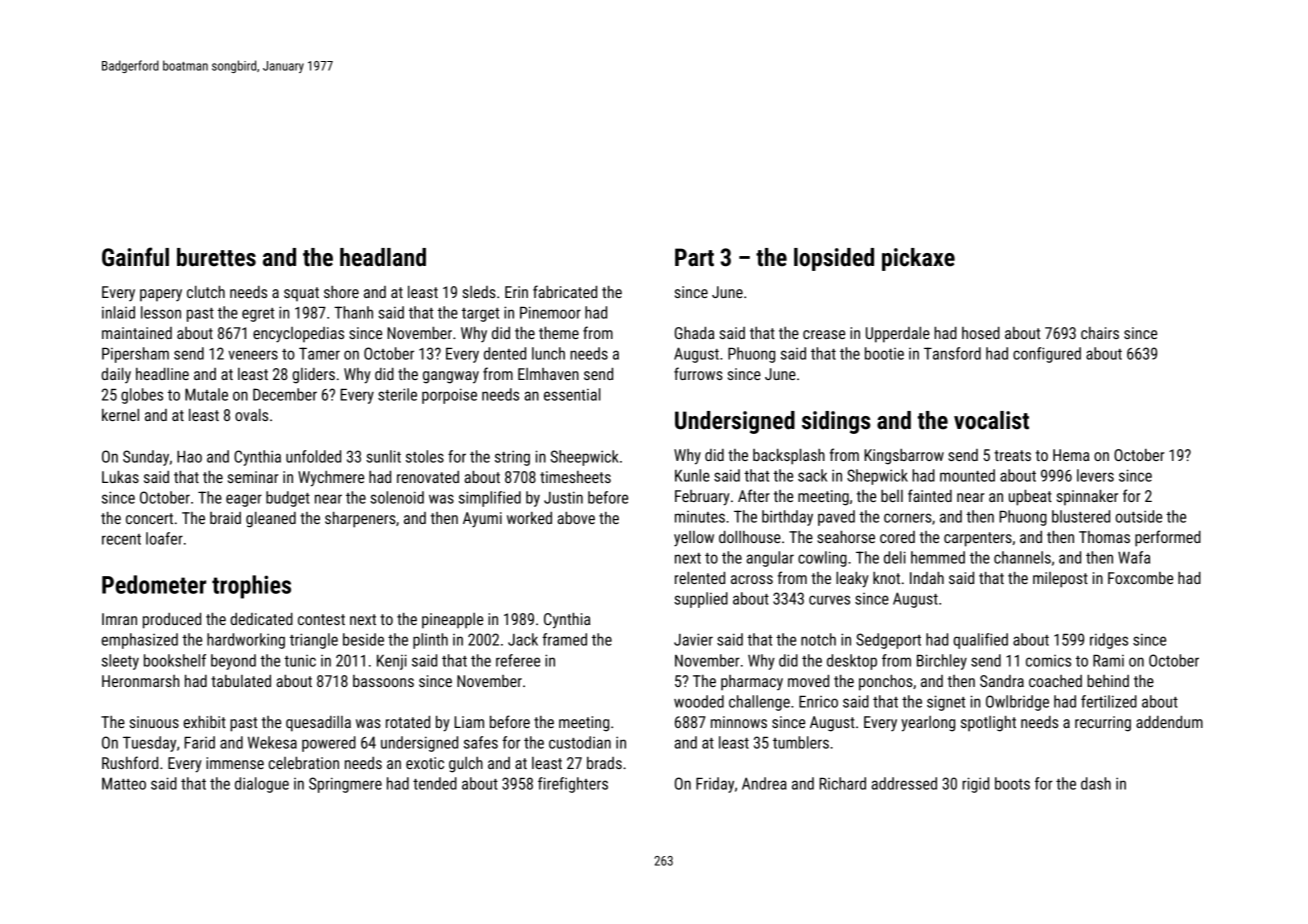 The image size is (1308, 924). What do you see at coordinates (886, 578) in the screenshot?
I see `knot` at bounding box center [886, 578].
